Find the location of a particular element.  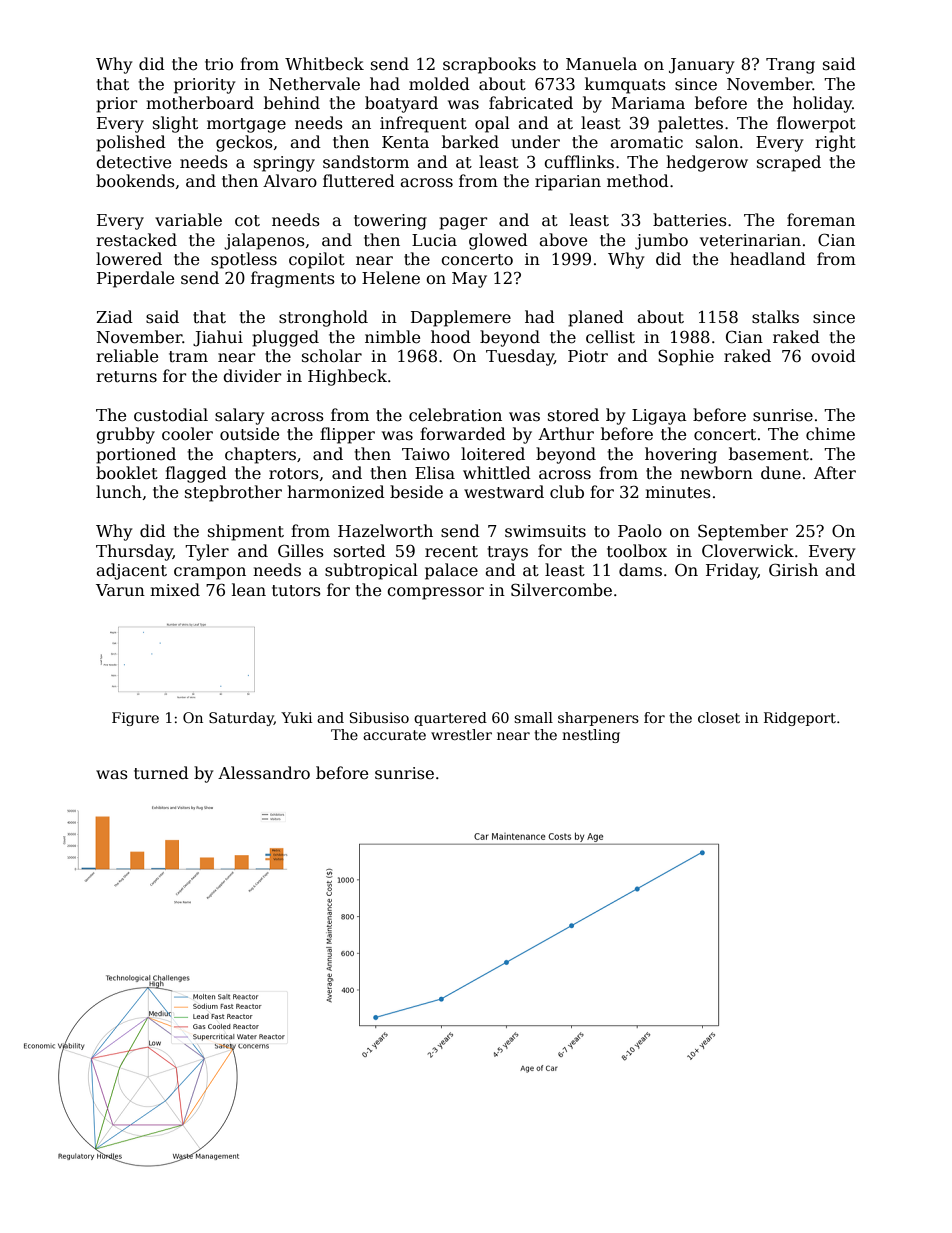

stalks is located at coordinates (775, 317).
